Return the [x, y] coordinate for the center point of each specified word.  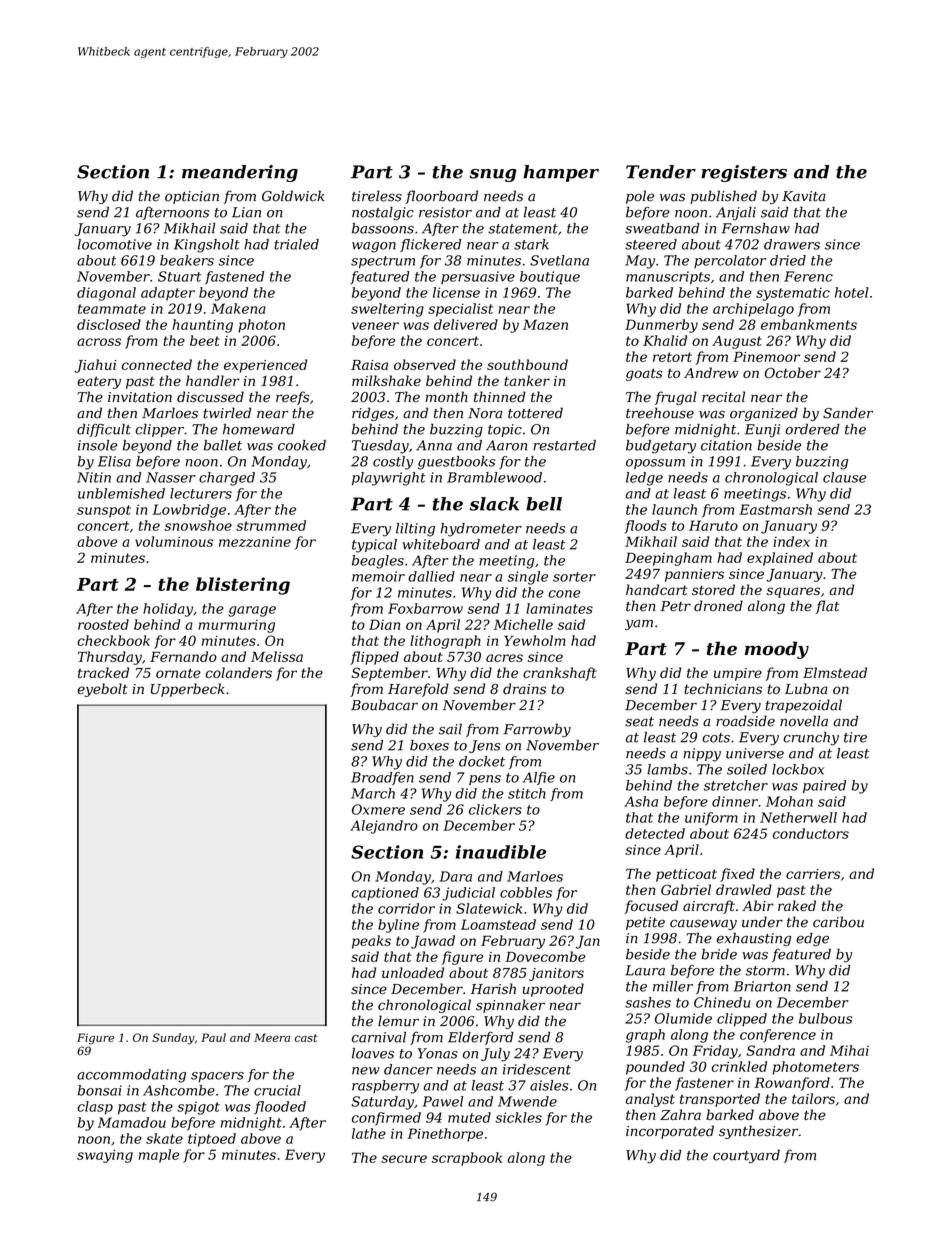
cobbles [526, 892]
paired [824, 786]
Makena [238, 308]
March [373, 793]
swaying [105, 1156]
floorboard [441, 197]
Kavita [804, 196]
